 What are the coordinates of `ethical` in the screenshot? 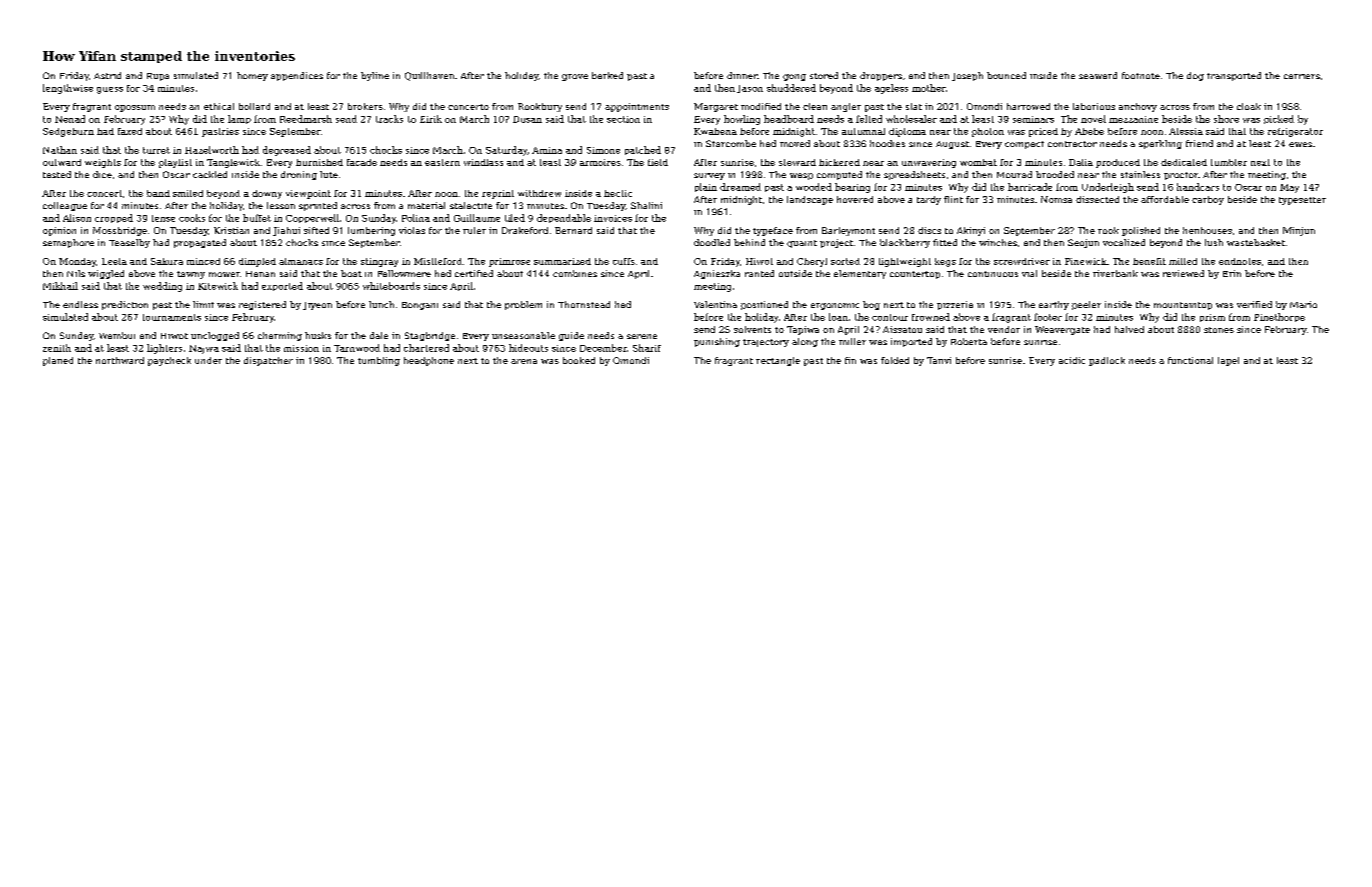 It's located at (219, 106).
